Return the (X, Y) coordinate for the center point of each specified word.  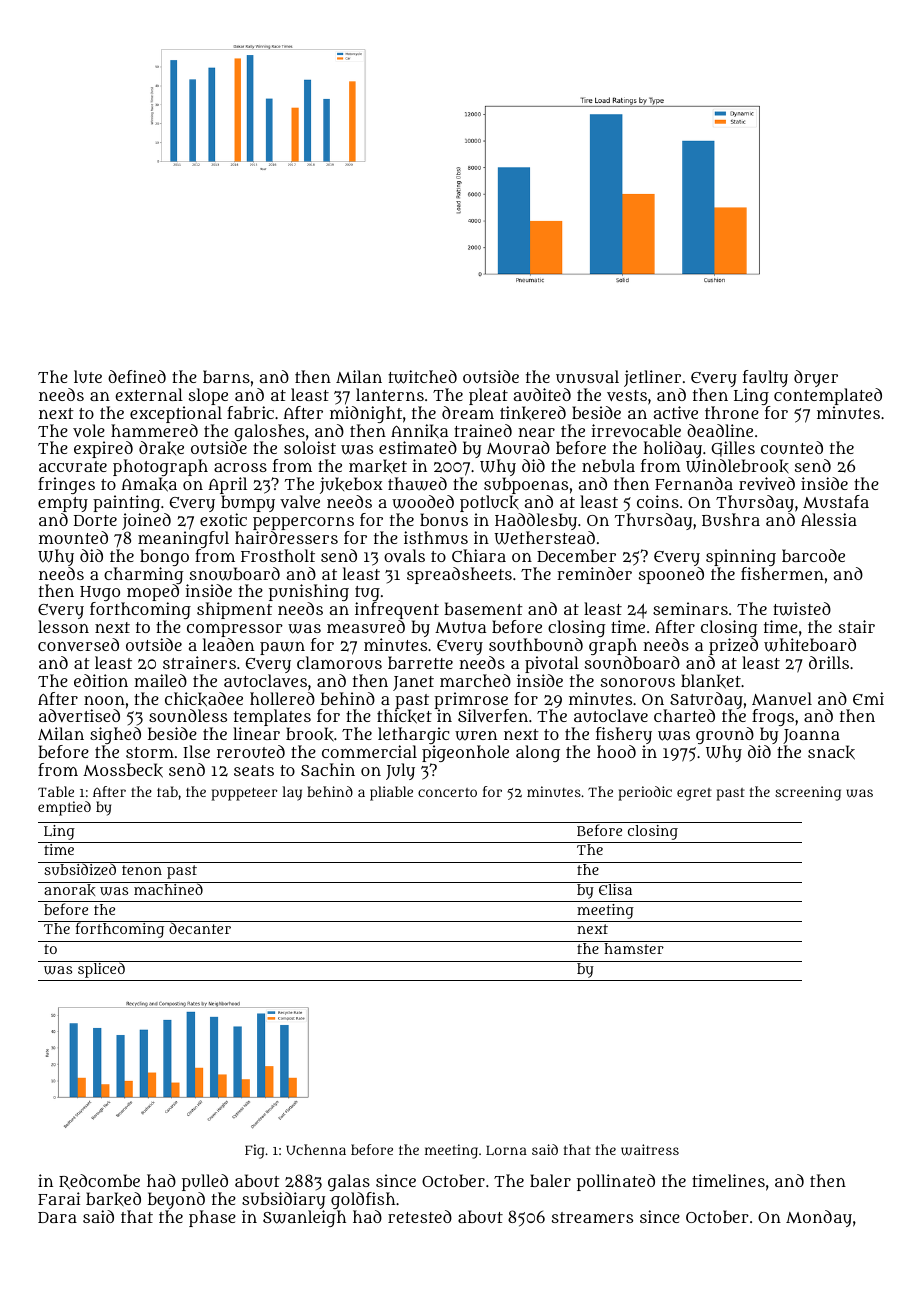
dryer (816, 378)
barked (113, 1199)
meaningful (183, 539)
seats (254, 770)
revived (767, 483)
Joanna (811, 736)
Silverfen (493, 715)
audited (542, 394)
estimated (418, 447)
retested (420, 1216)
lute (88, 376)
